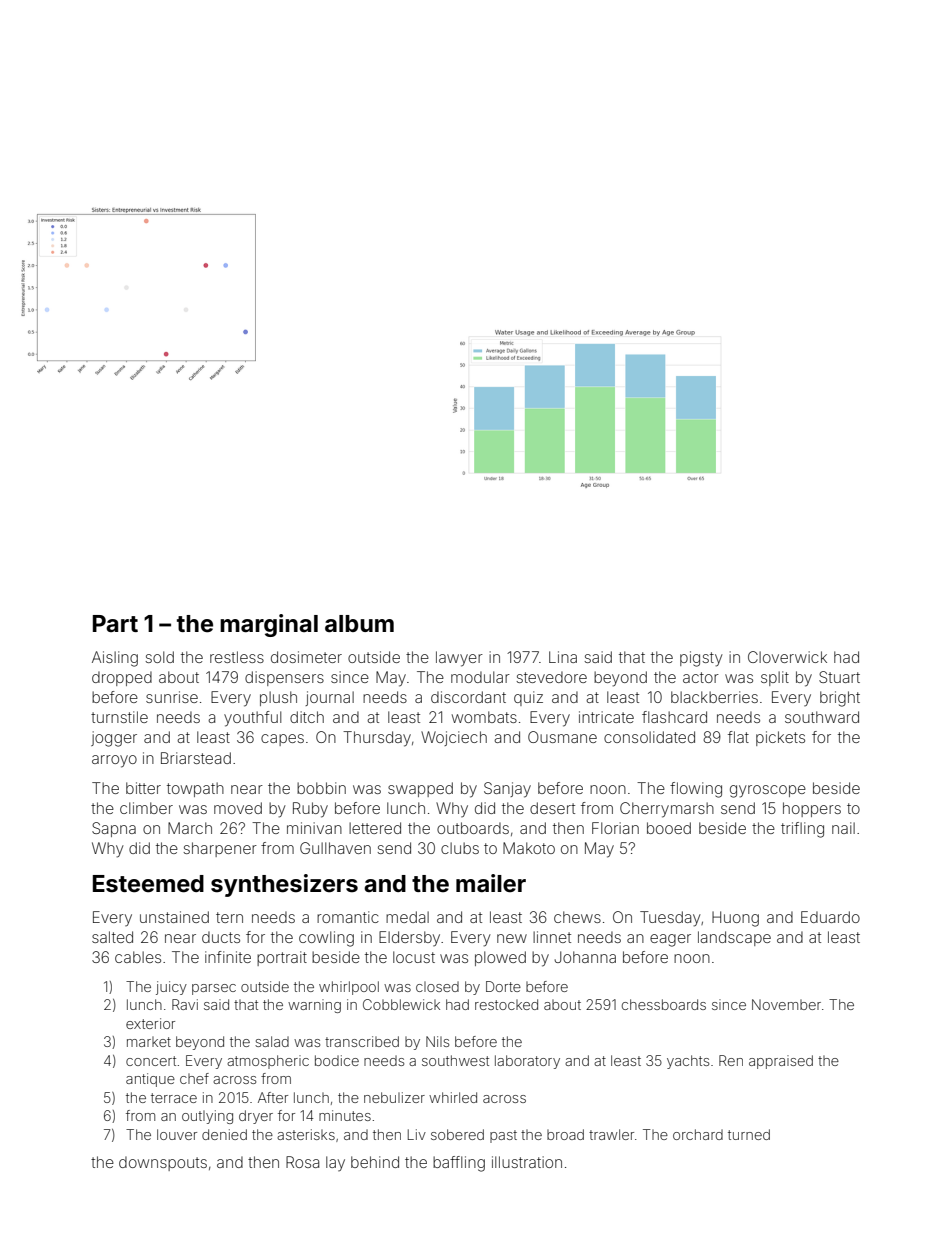 Image resolution: width=952 pixels, height=1233 pixels. Describe the element at coordinates (359, 624) in the screenshot. I see `album` at that location.
